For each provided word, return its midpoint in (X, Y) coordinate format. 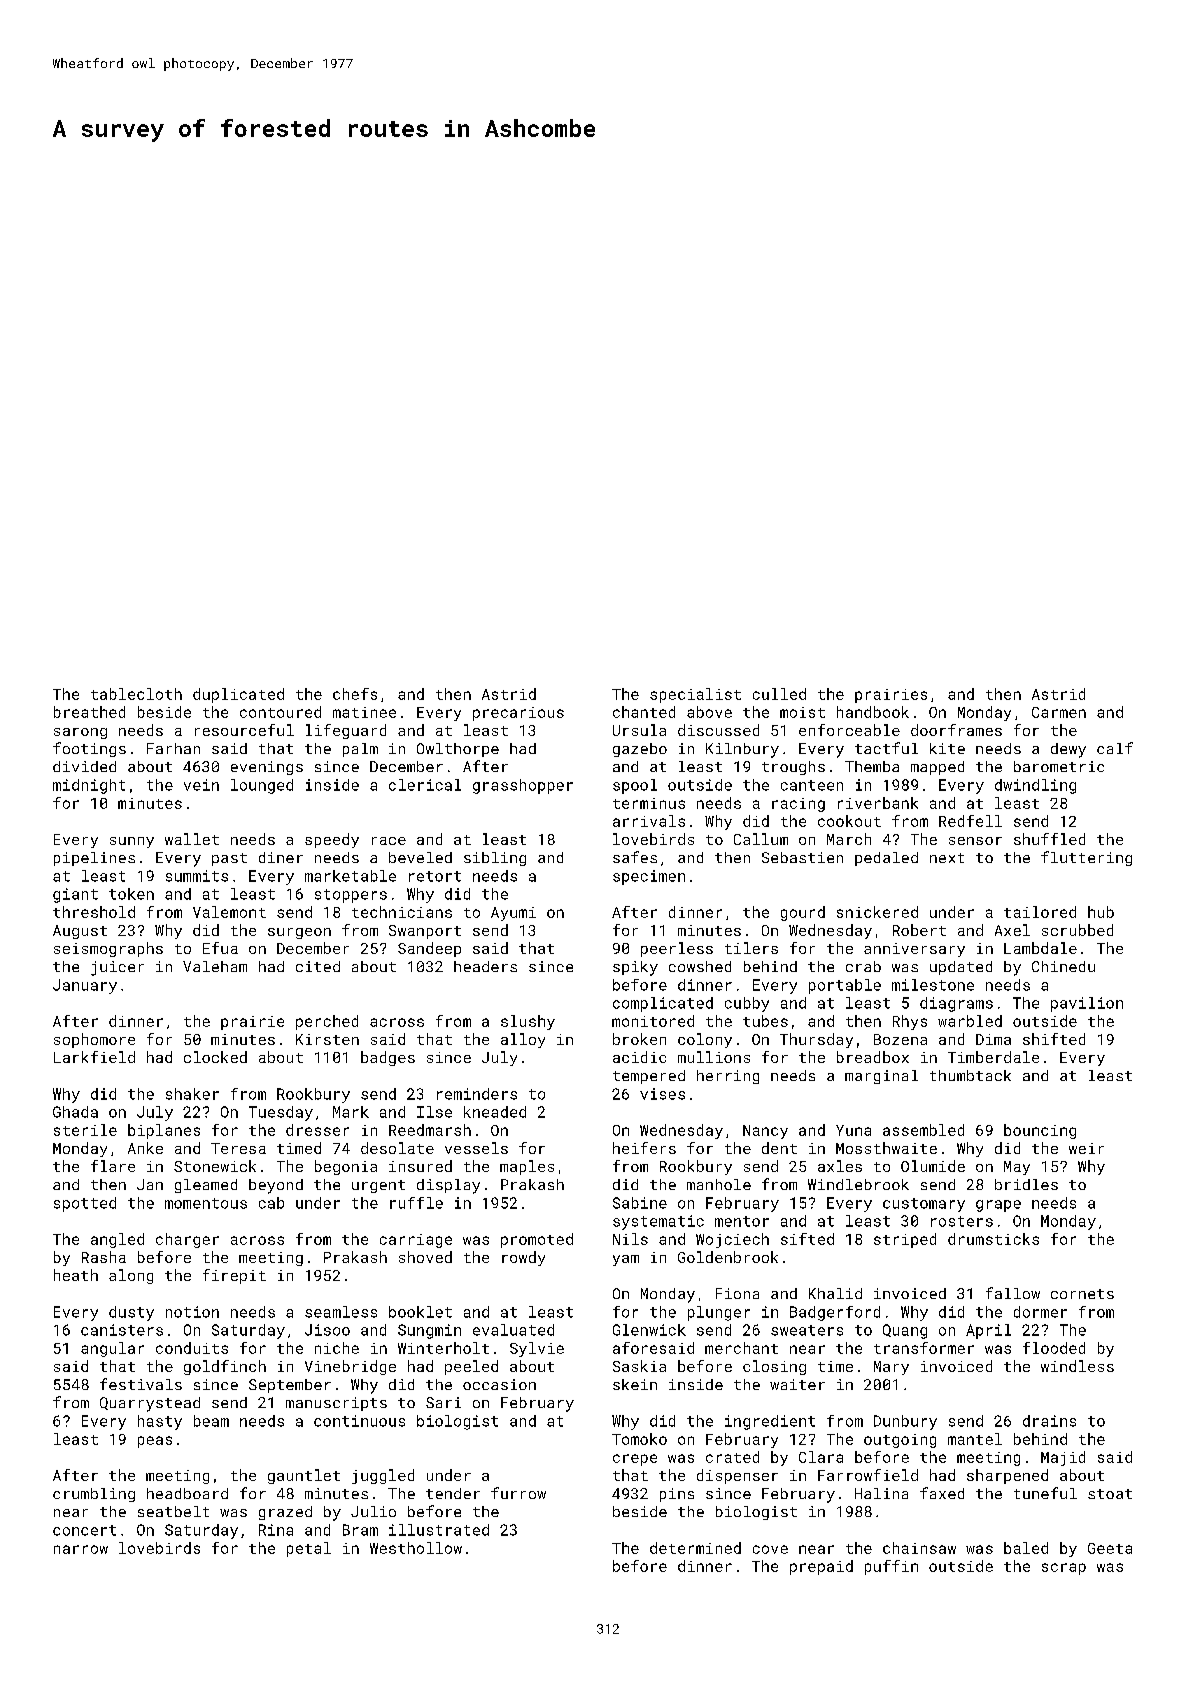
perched (327, 1022)
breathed (89, 712)
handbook (873, 712)
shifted (1054, 1039)
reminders (477, 1094)
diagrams (956, 1004)
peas (155, 1442)
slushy (528, 1022)
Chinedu (1063, 966)
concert (84, 1530)
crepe (635, 1460)
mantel (975, 1439)
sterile (85, 1130)
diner (281, 857)
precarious (518, 714)
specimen (649, 877)
